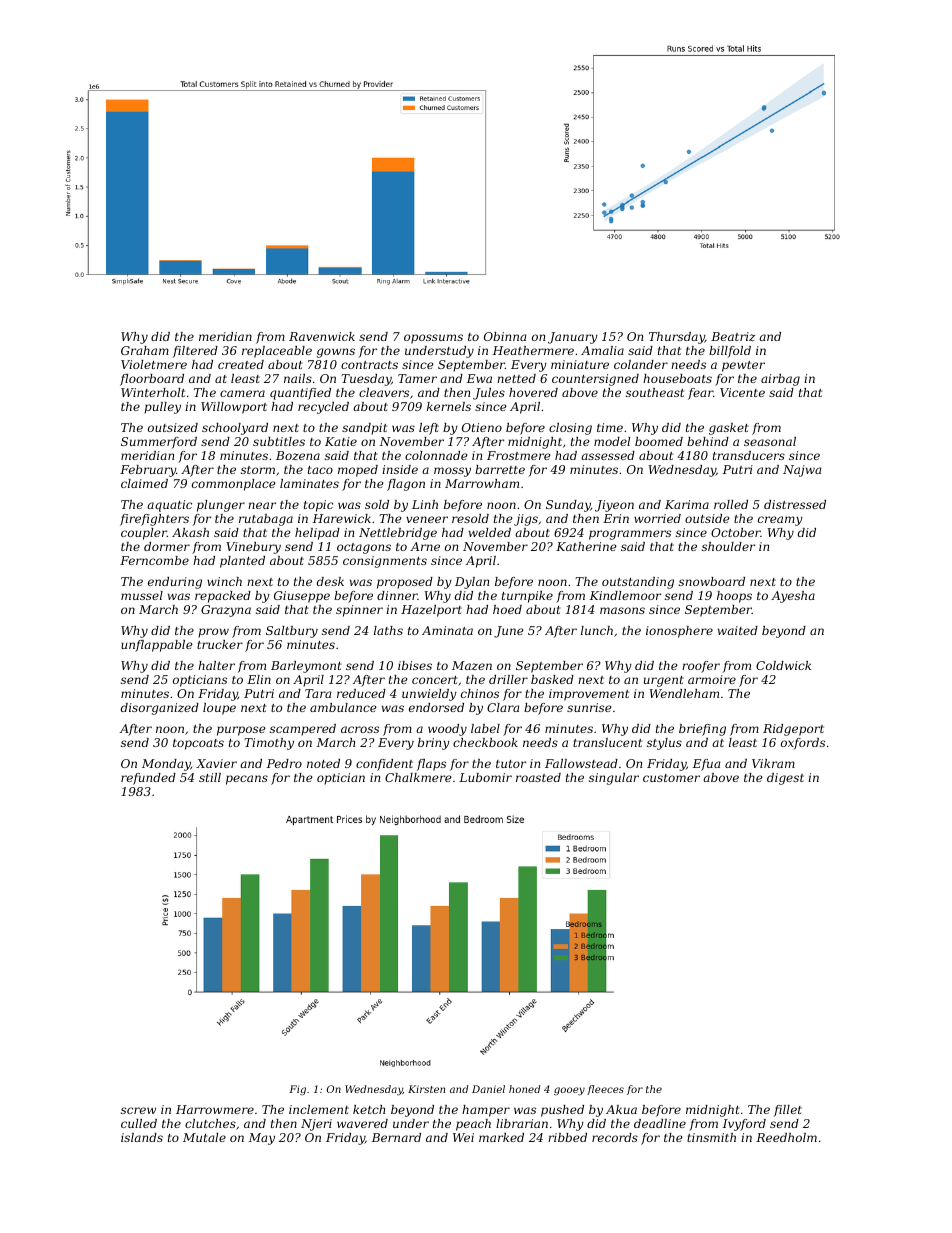  What do you see at coordinates (485, 777) in the page?
I see `Lubomir` at bounding box center [485, 777].
